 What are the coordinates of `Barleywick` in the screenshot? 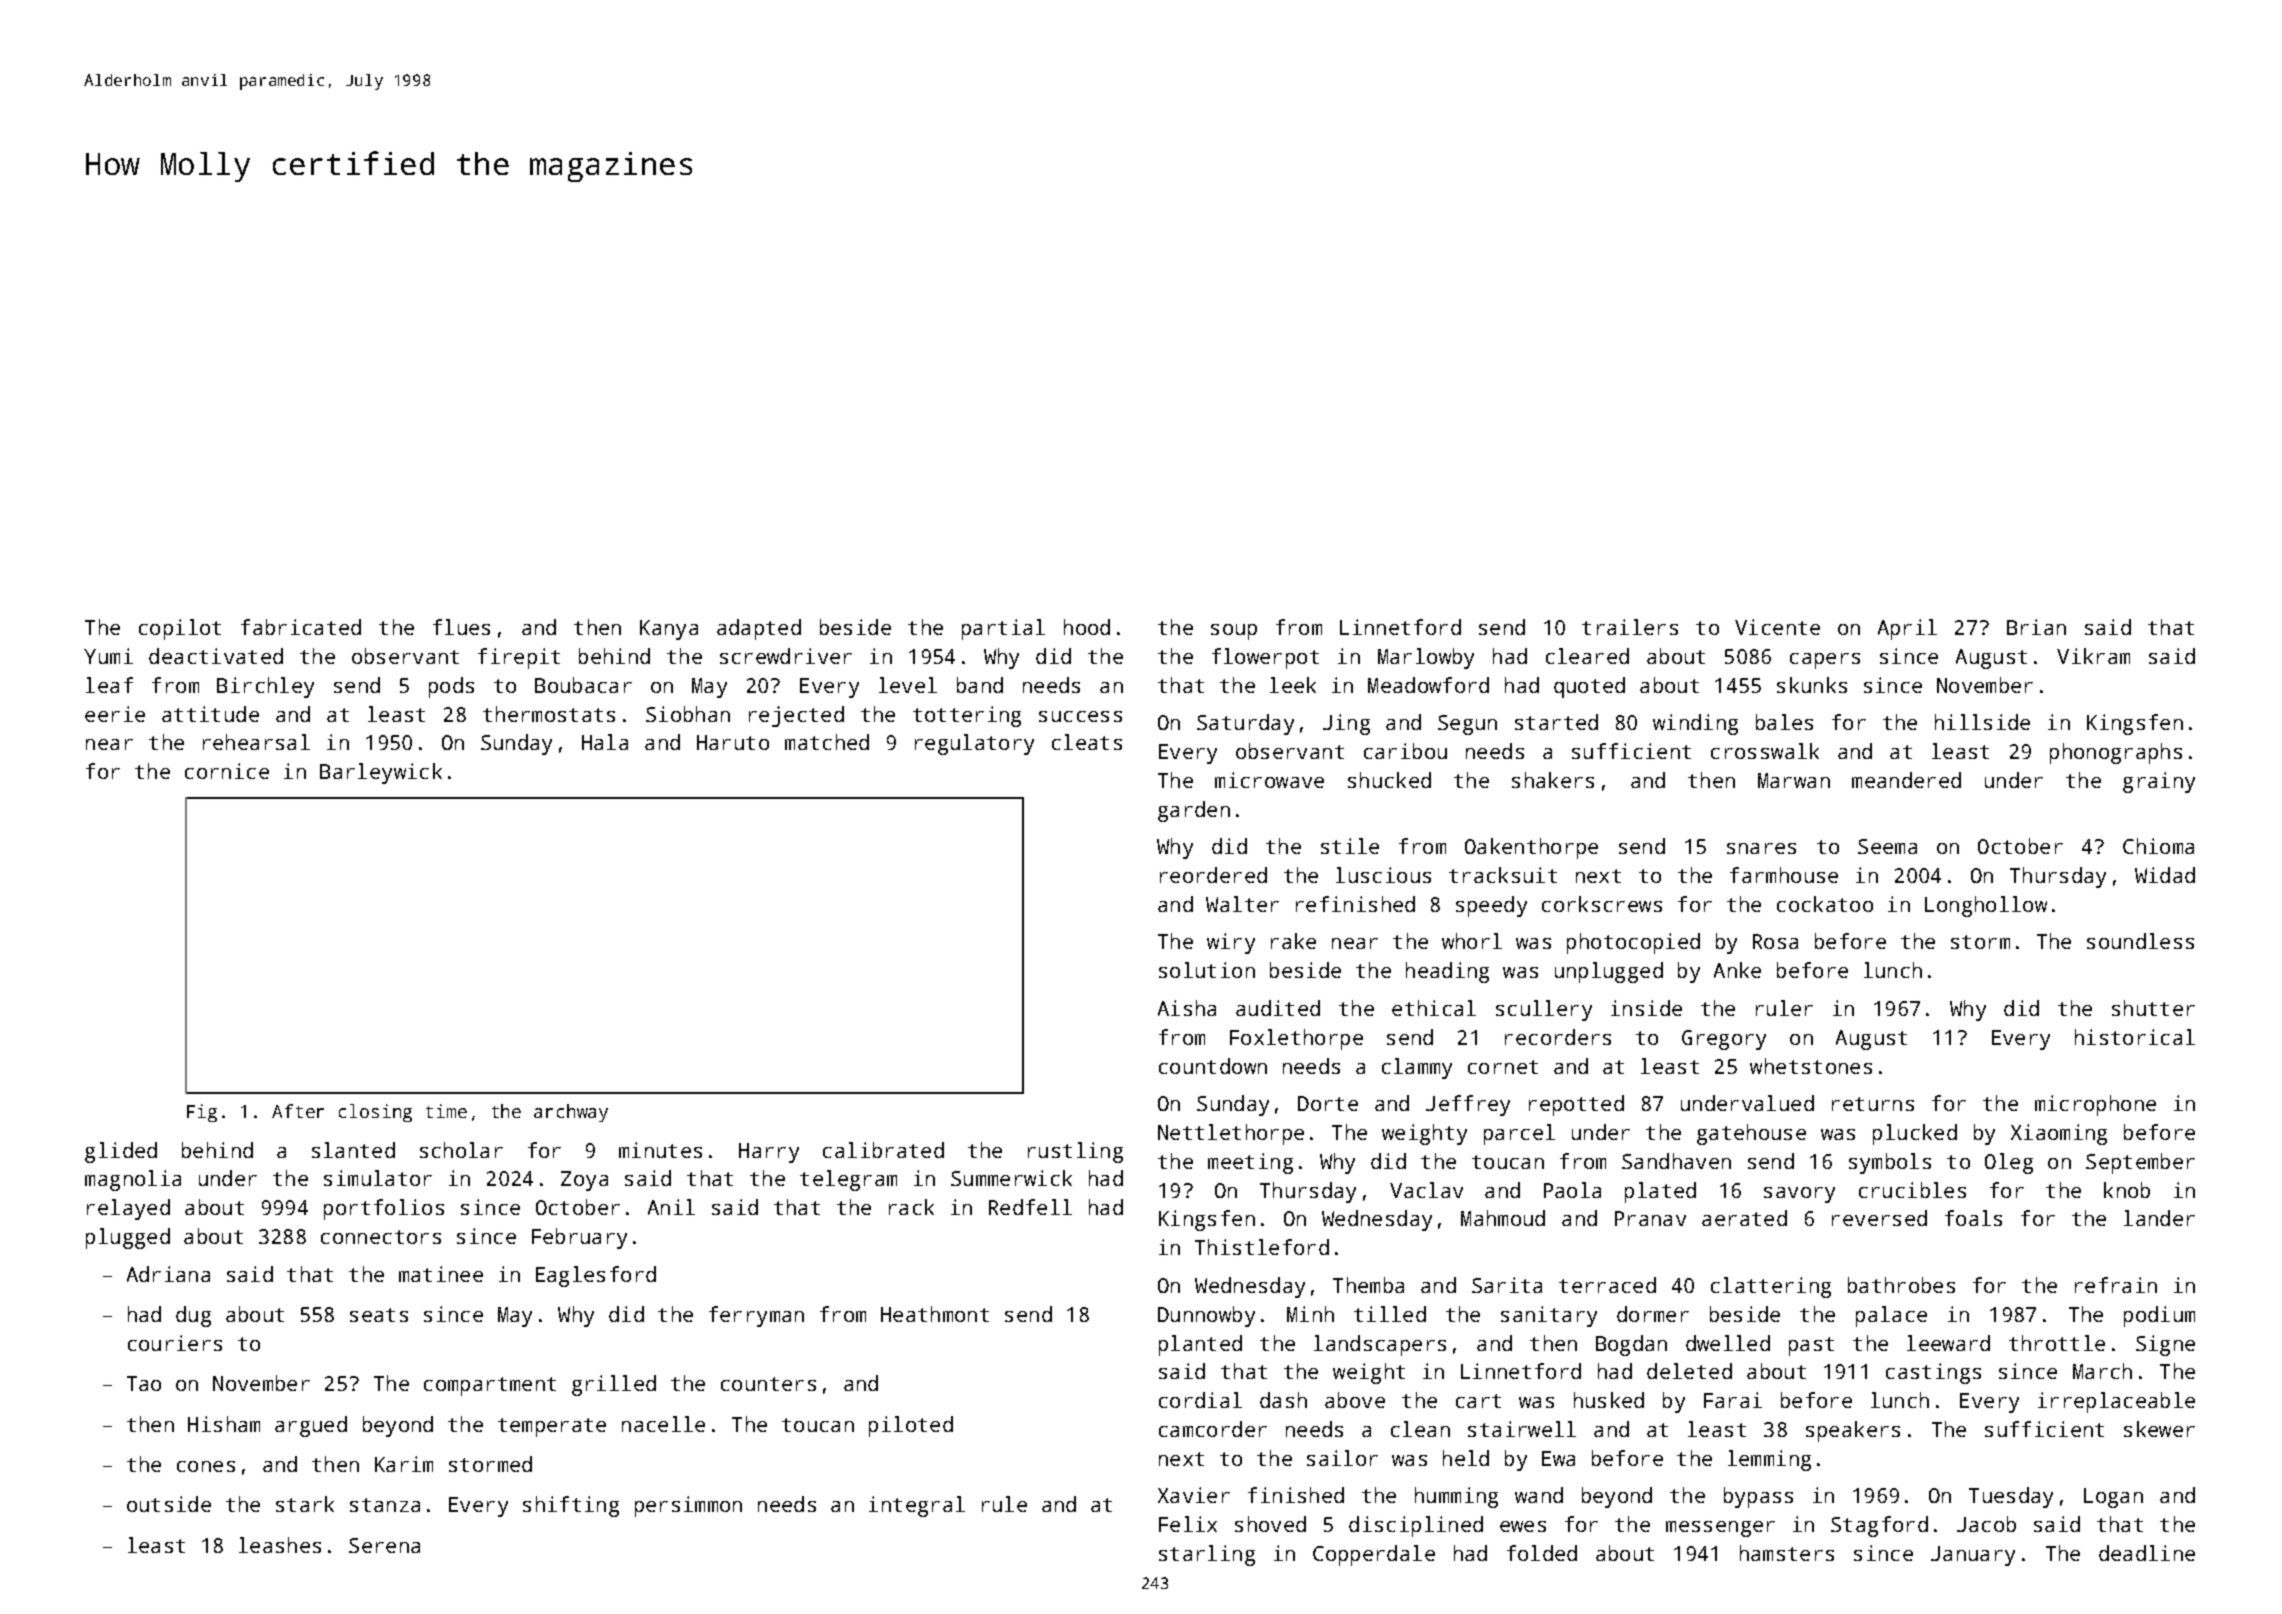 It's located at (381, 773).
